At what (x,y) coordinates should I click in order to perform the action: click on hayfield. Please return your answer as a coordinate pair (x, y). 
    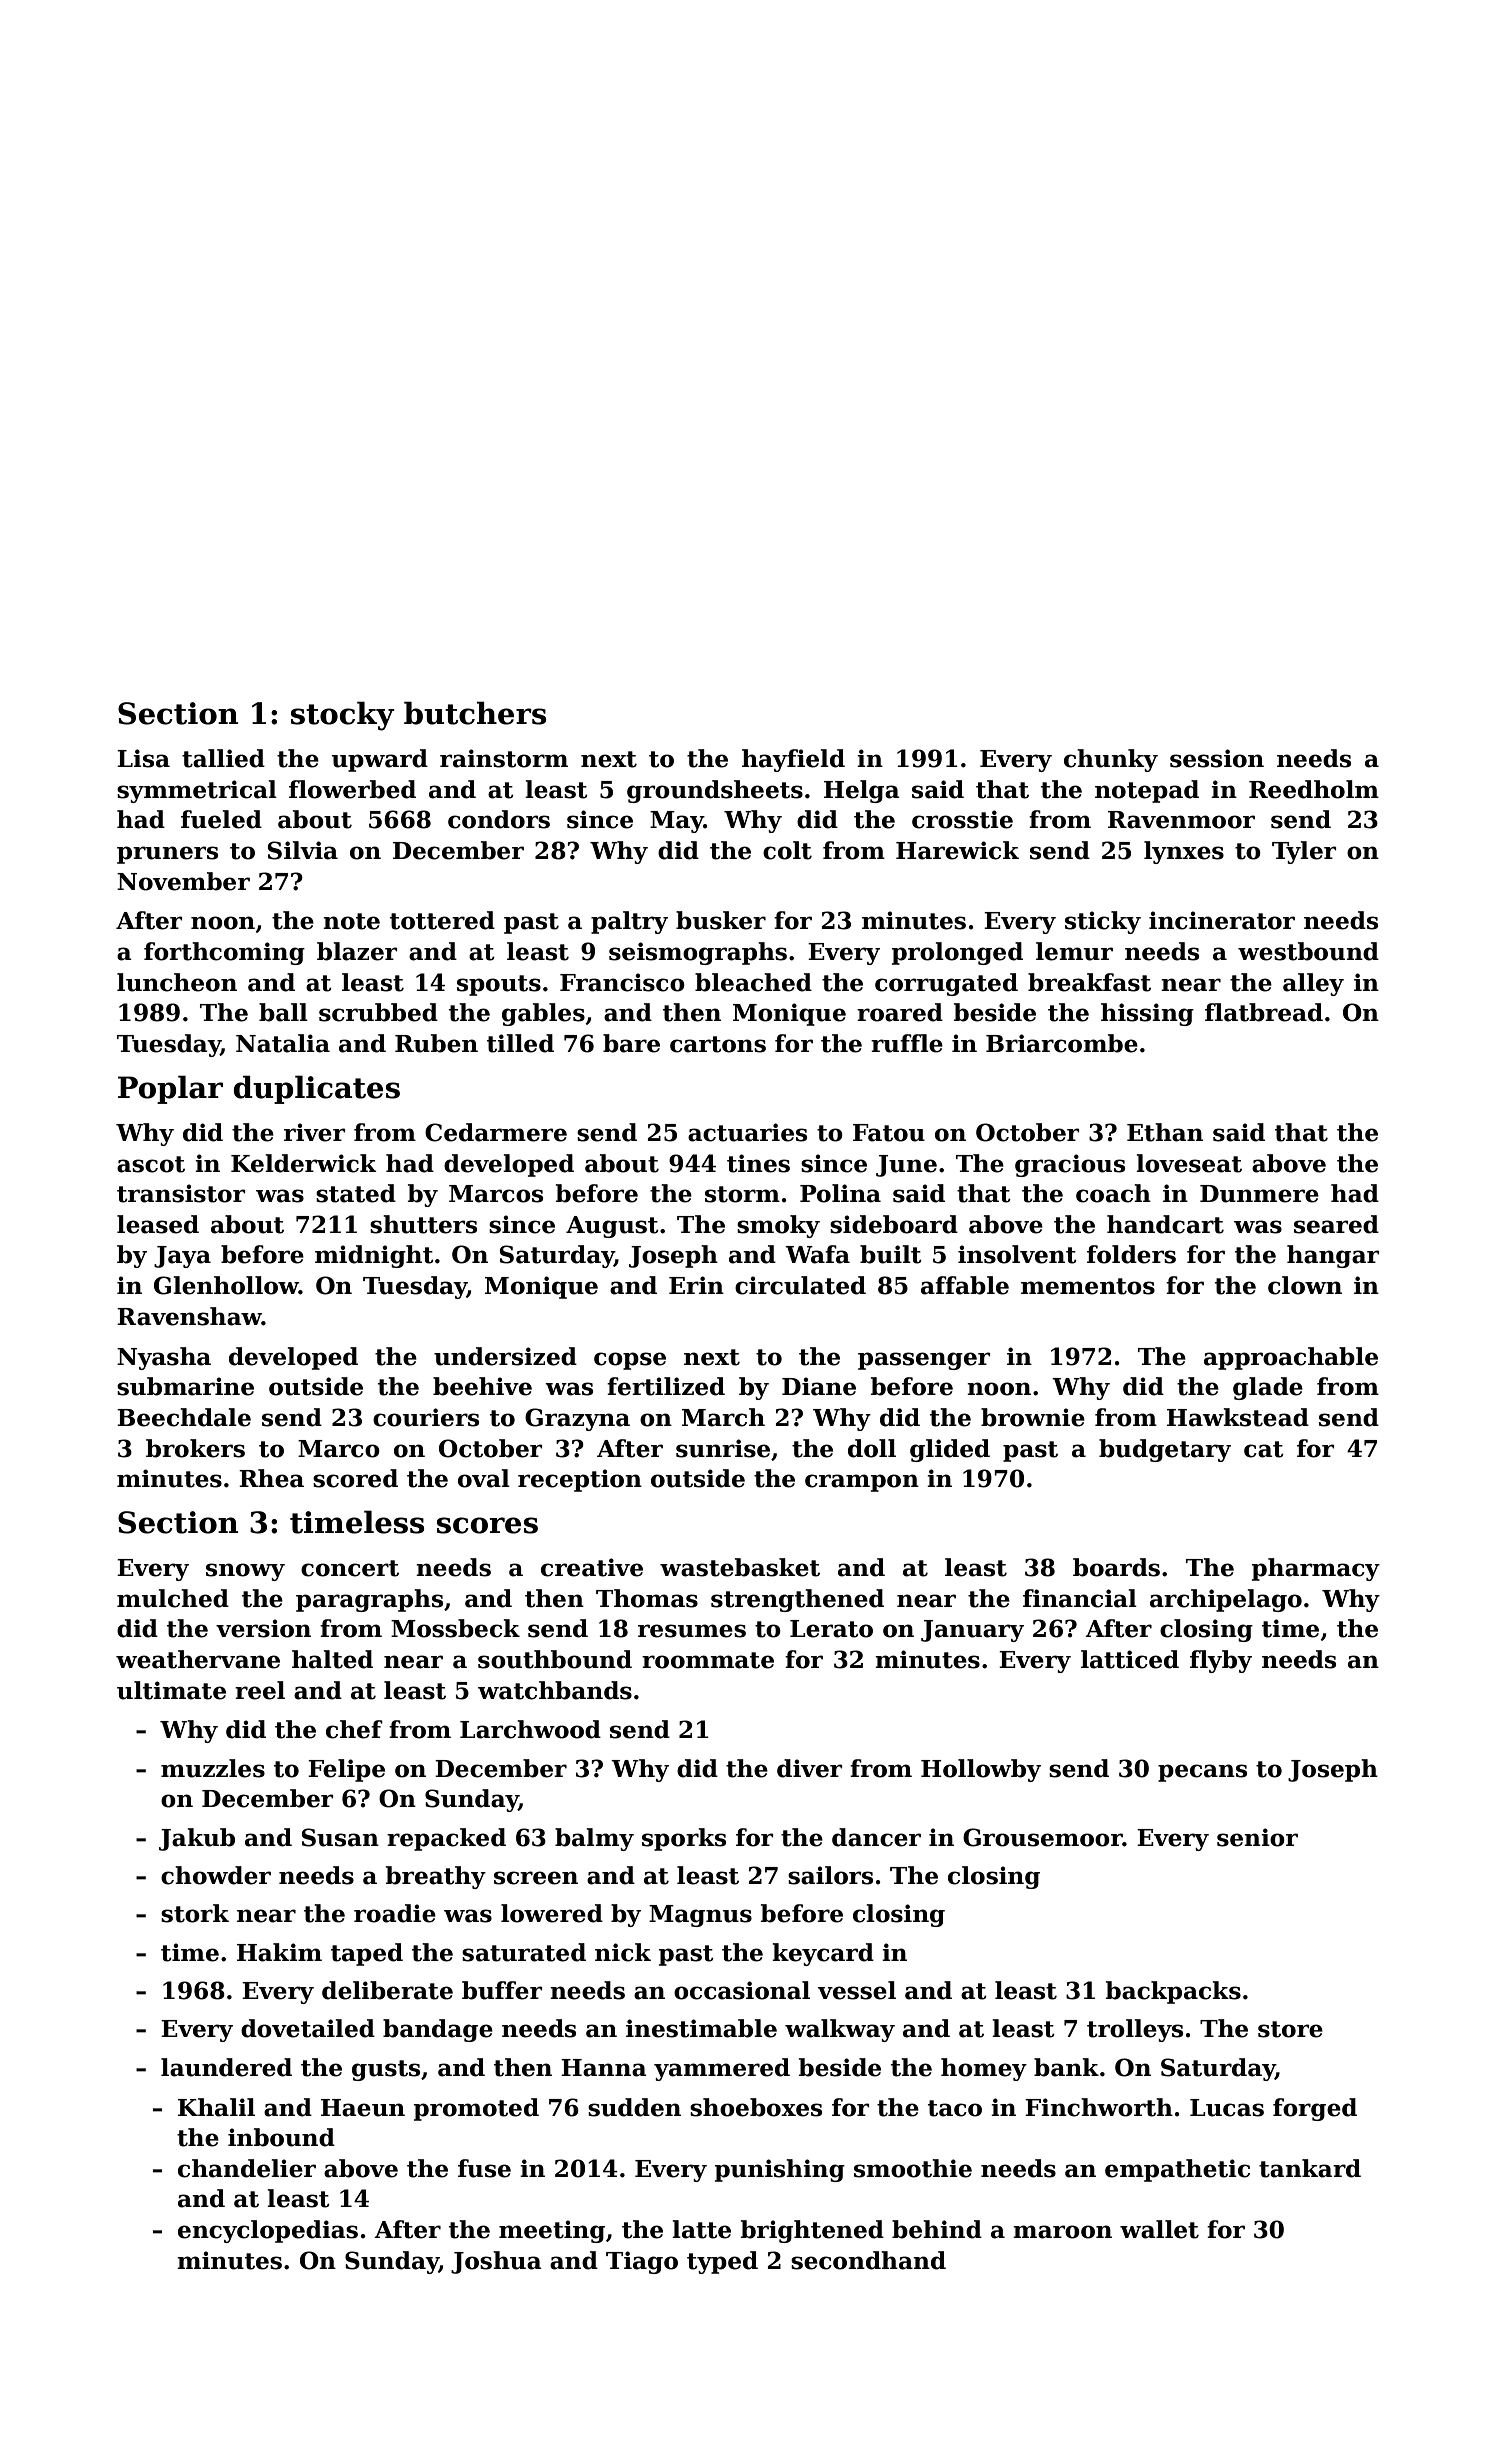
    Looking at the image, I should click on (793, 760).
